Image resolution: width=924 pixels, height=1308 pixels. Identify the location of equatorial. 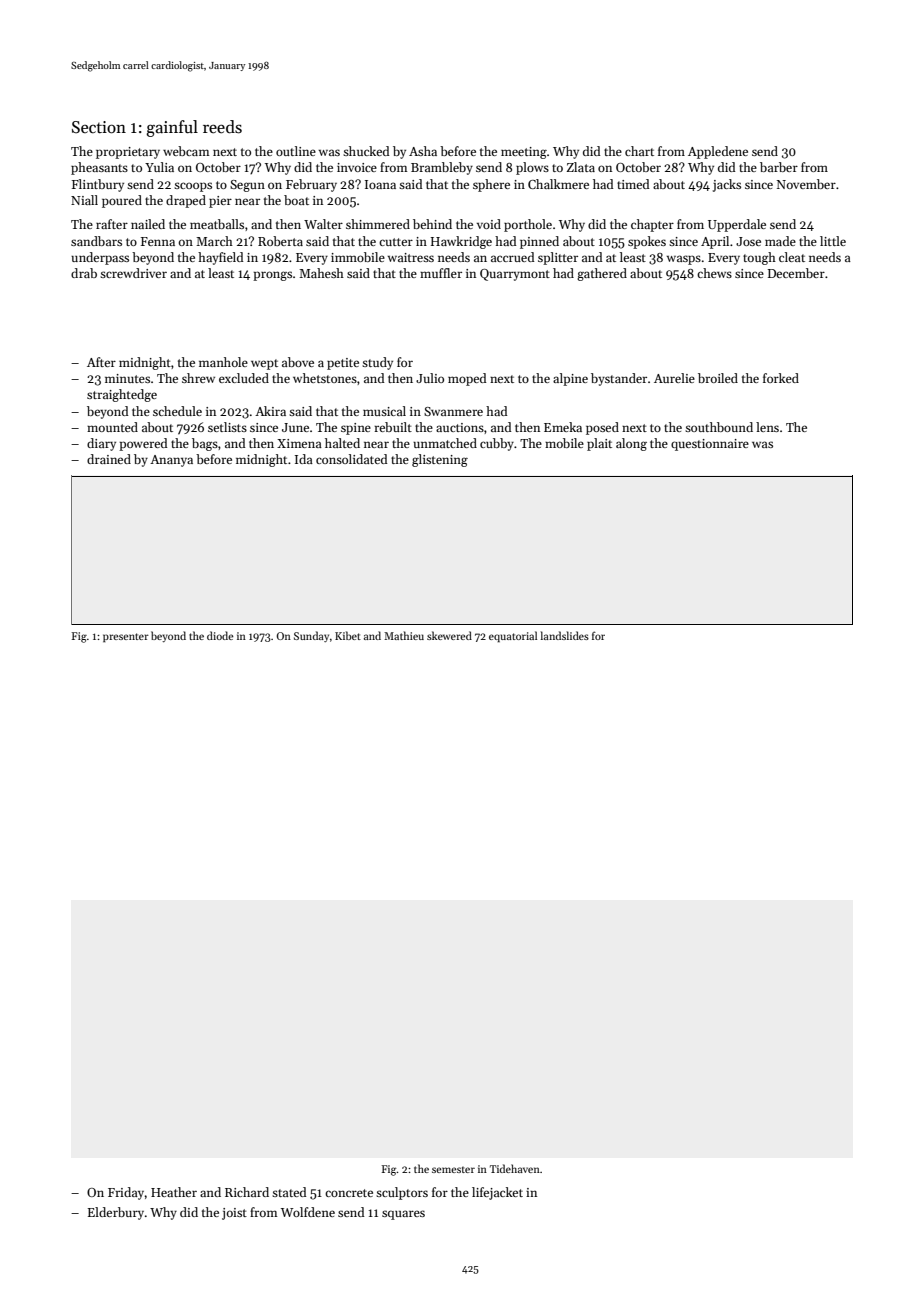
(513, 636).
